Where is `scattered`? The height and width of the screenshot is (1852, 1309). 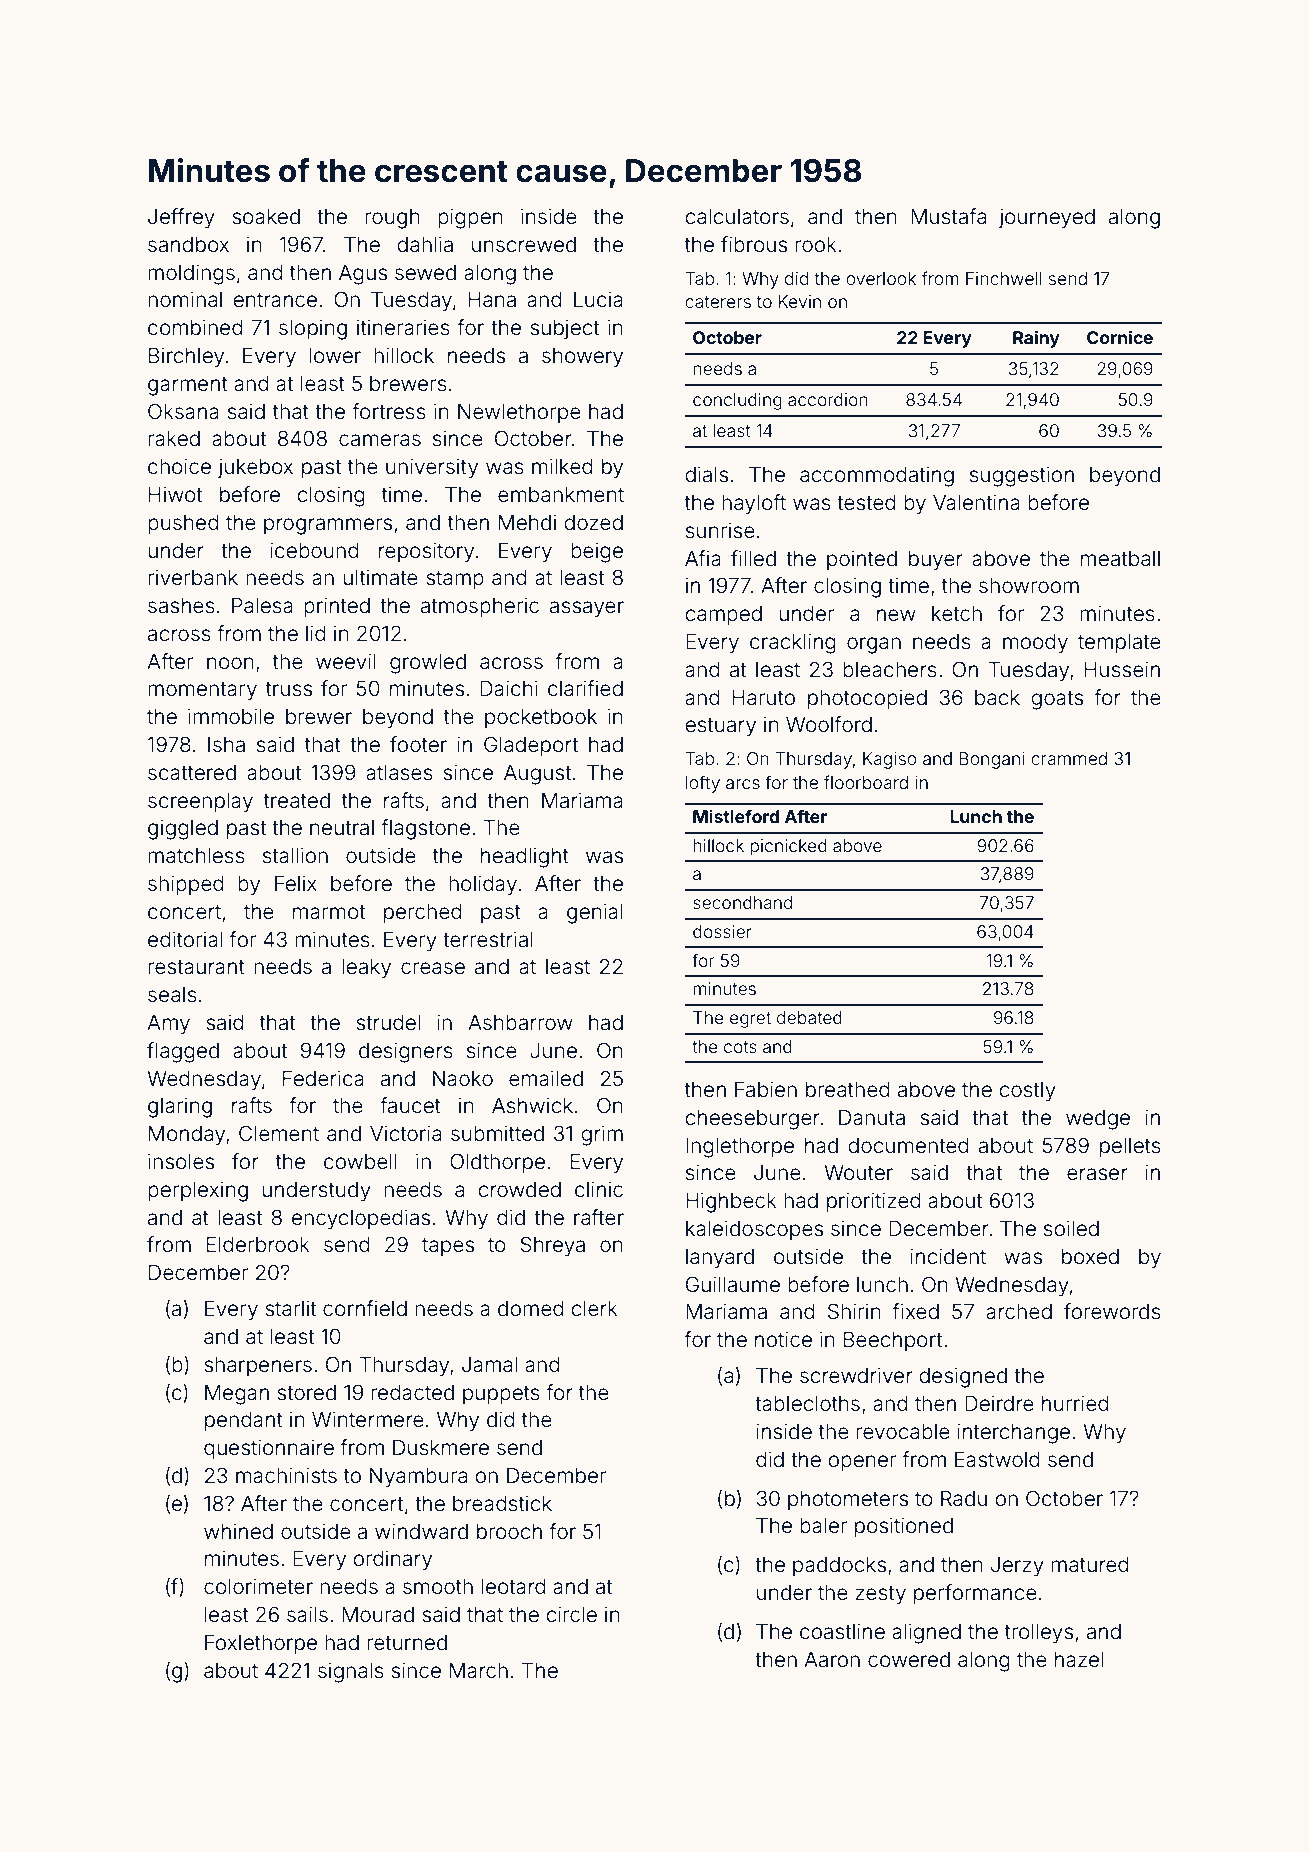
scattered is located at coordinates (192, 773).
